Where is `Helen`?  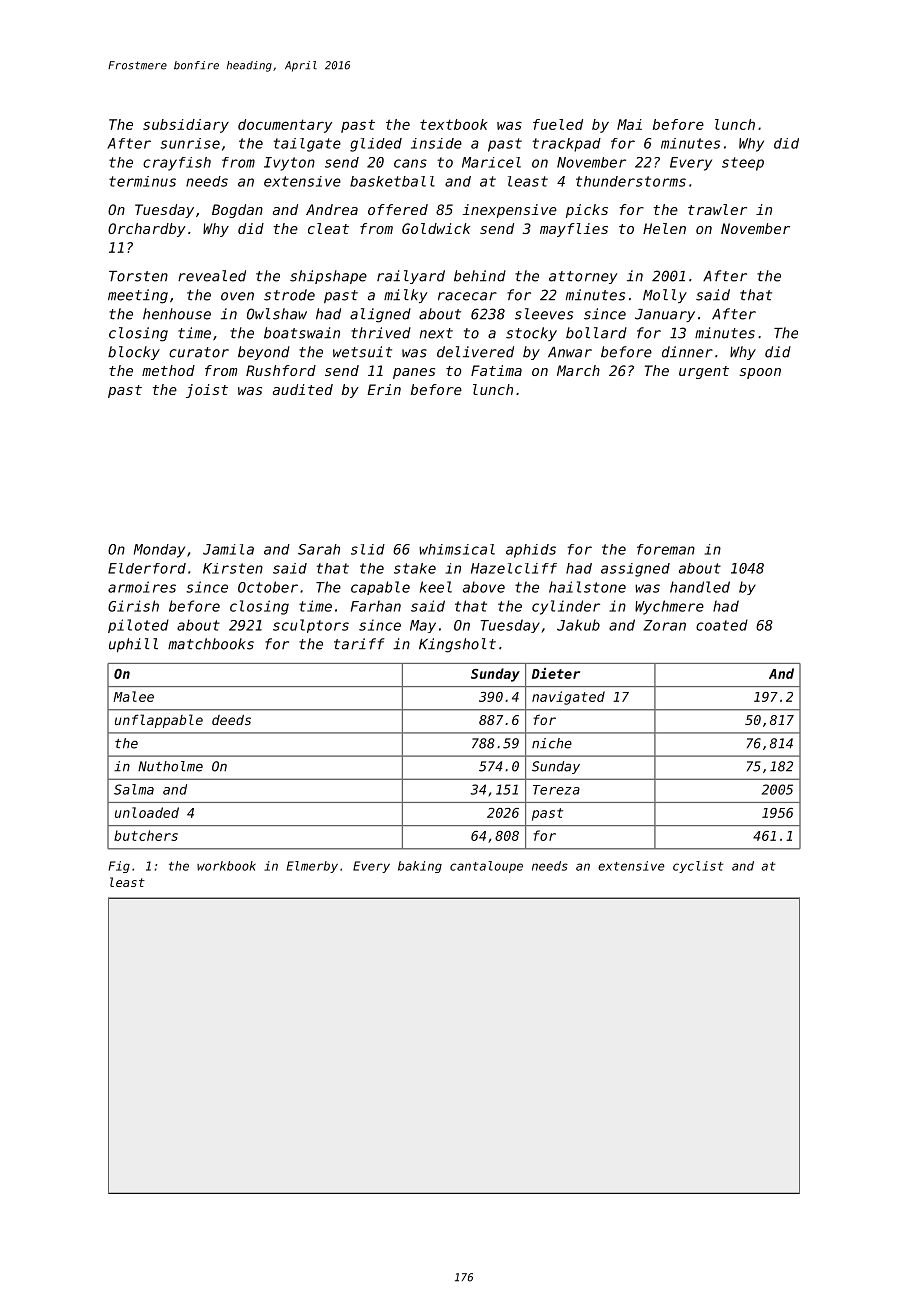
Helen is located at coordinates (664, 228).
